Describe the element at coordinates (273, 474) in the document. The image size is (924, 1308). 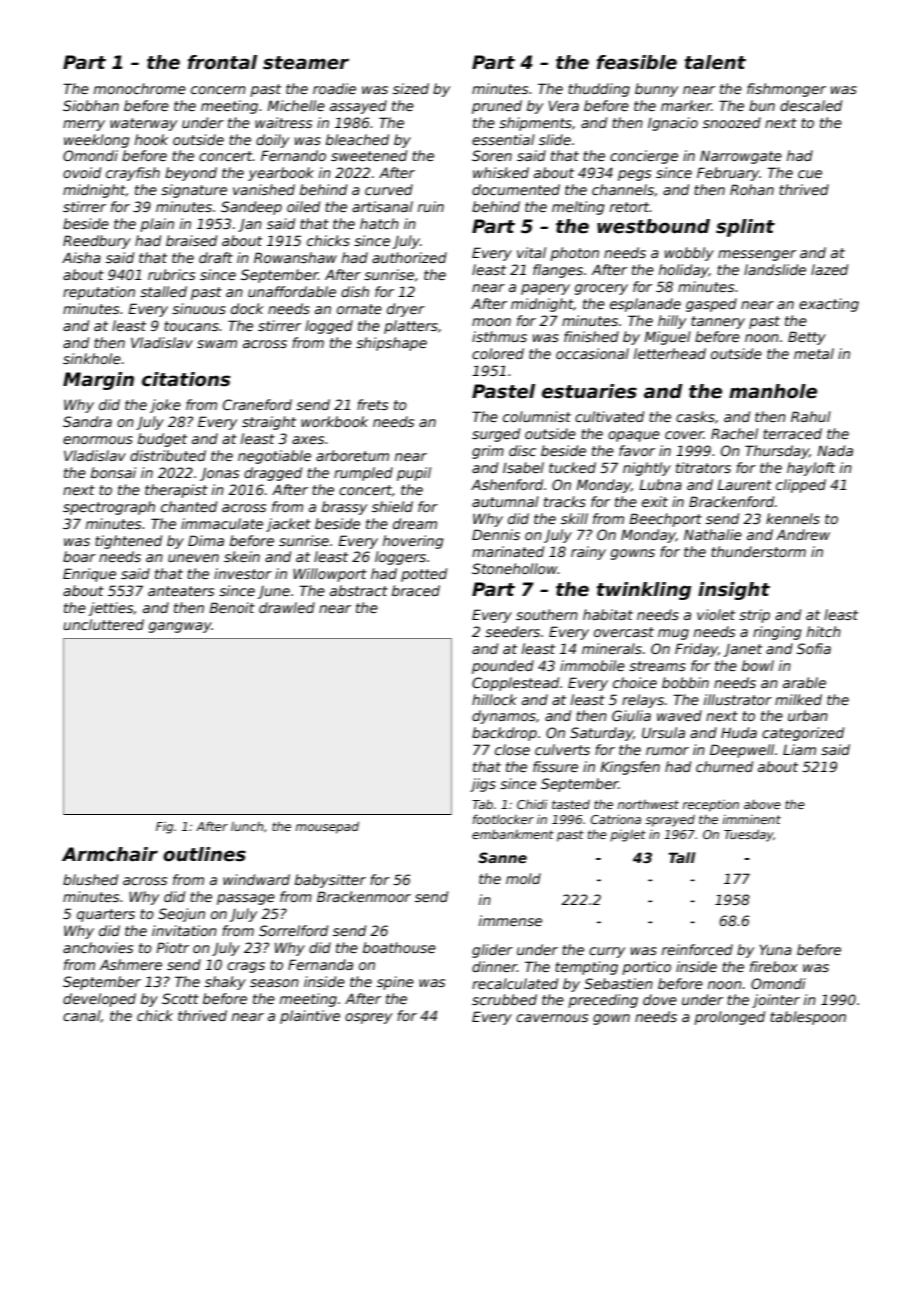
I see `dragged` at that location.
